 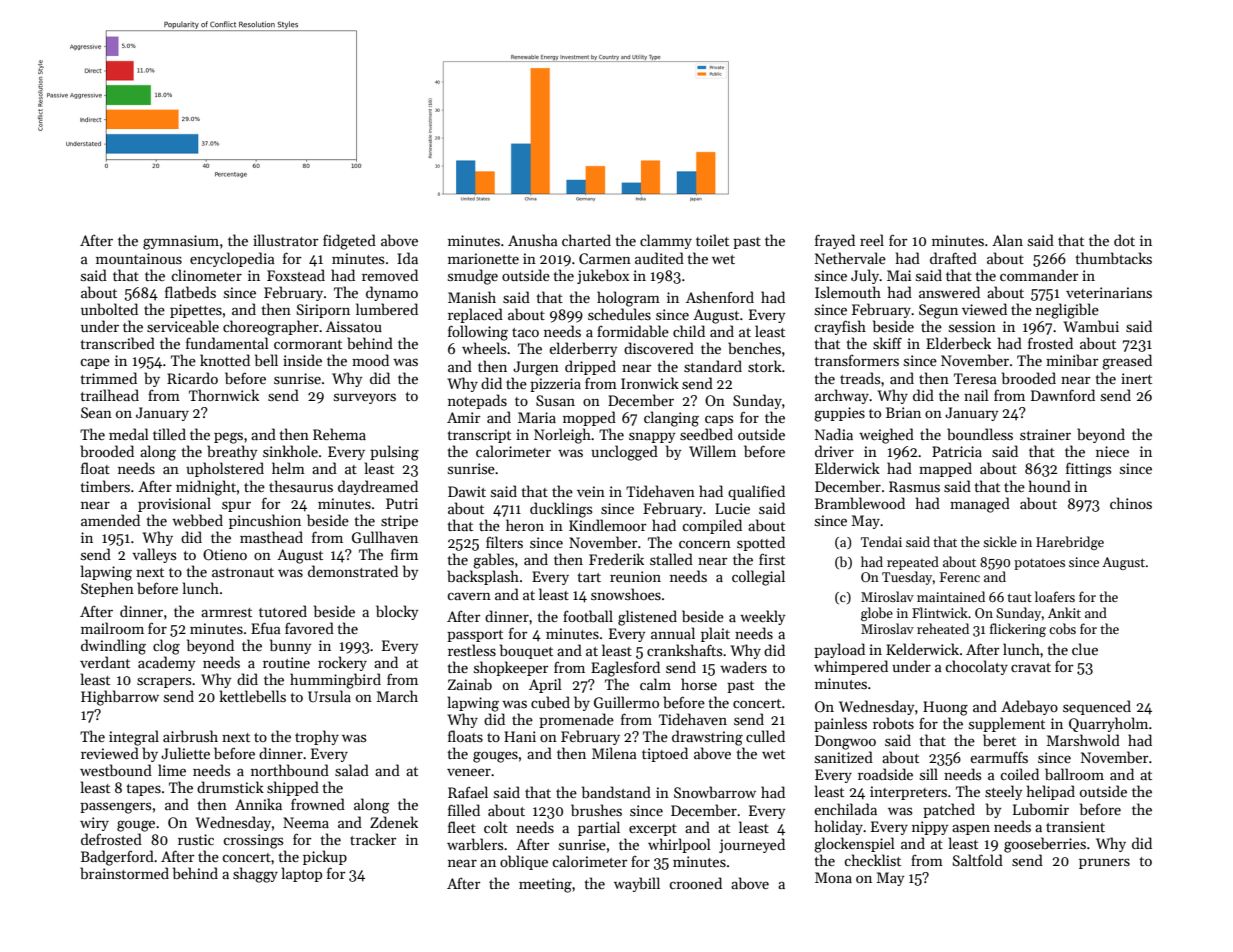 What do you see at coordinates (533, 240) in the image?
I see `Anusha` at bounding box center [533, 240].
